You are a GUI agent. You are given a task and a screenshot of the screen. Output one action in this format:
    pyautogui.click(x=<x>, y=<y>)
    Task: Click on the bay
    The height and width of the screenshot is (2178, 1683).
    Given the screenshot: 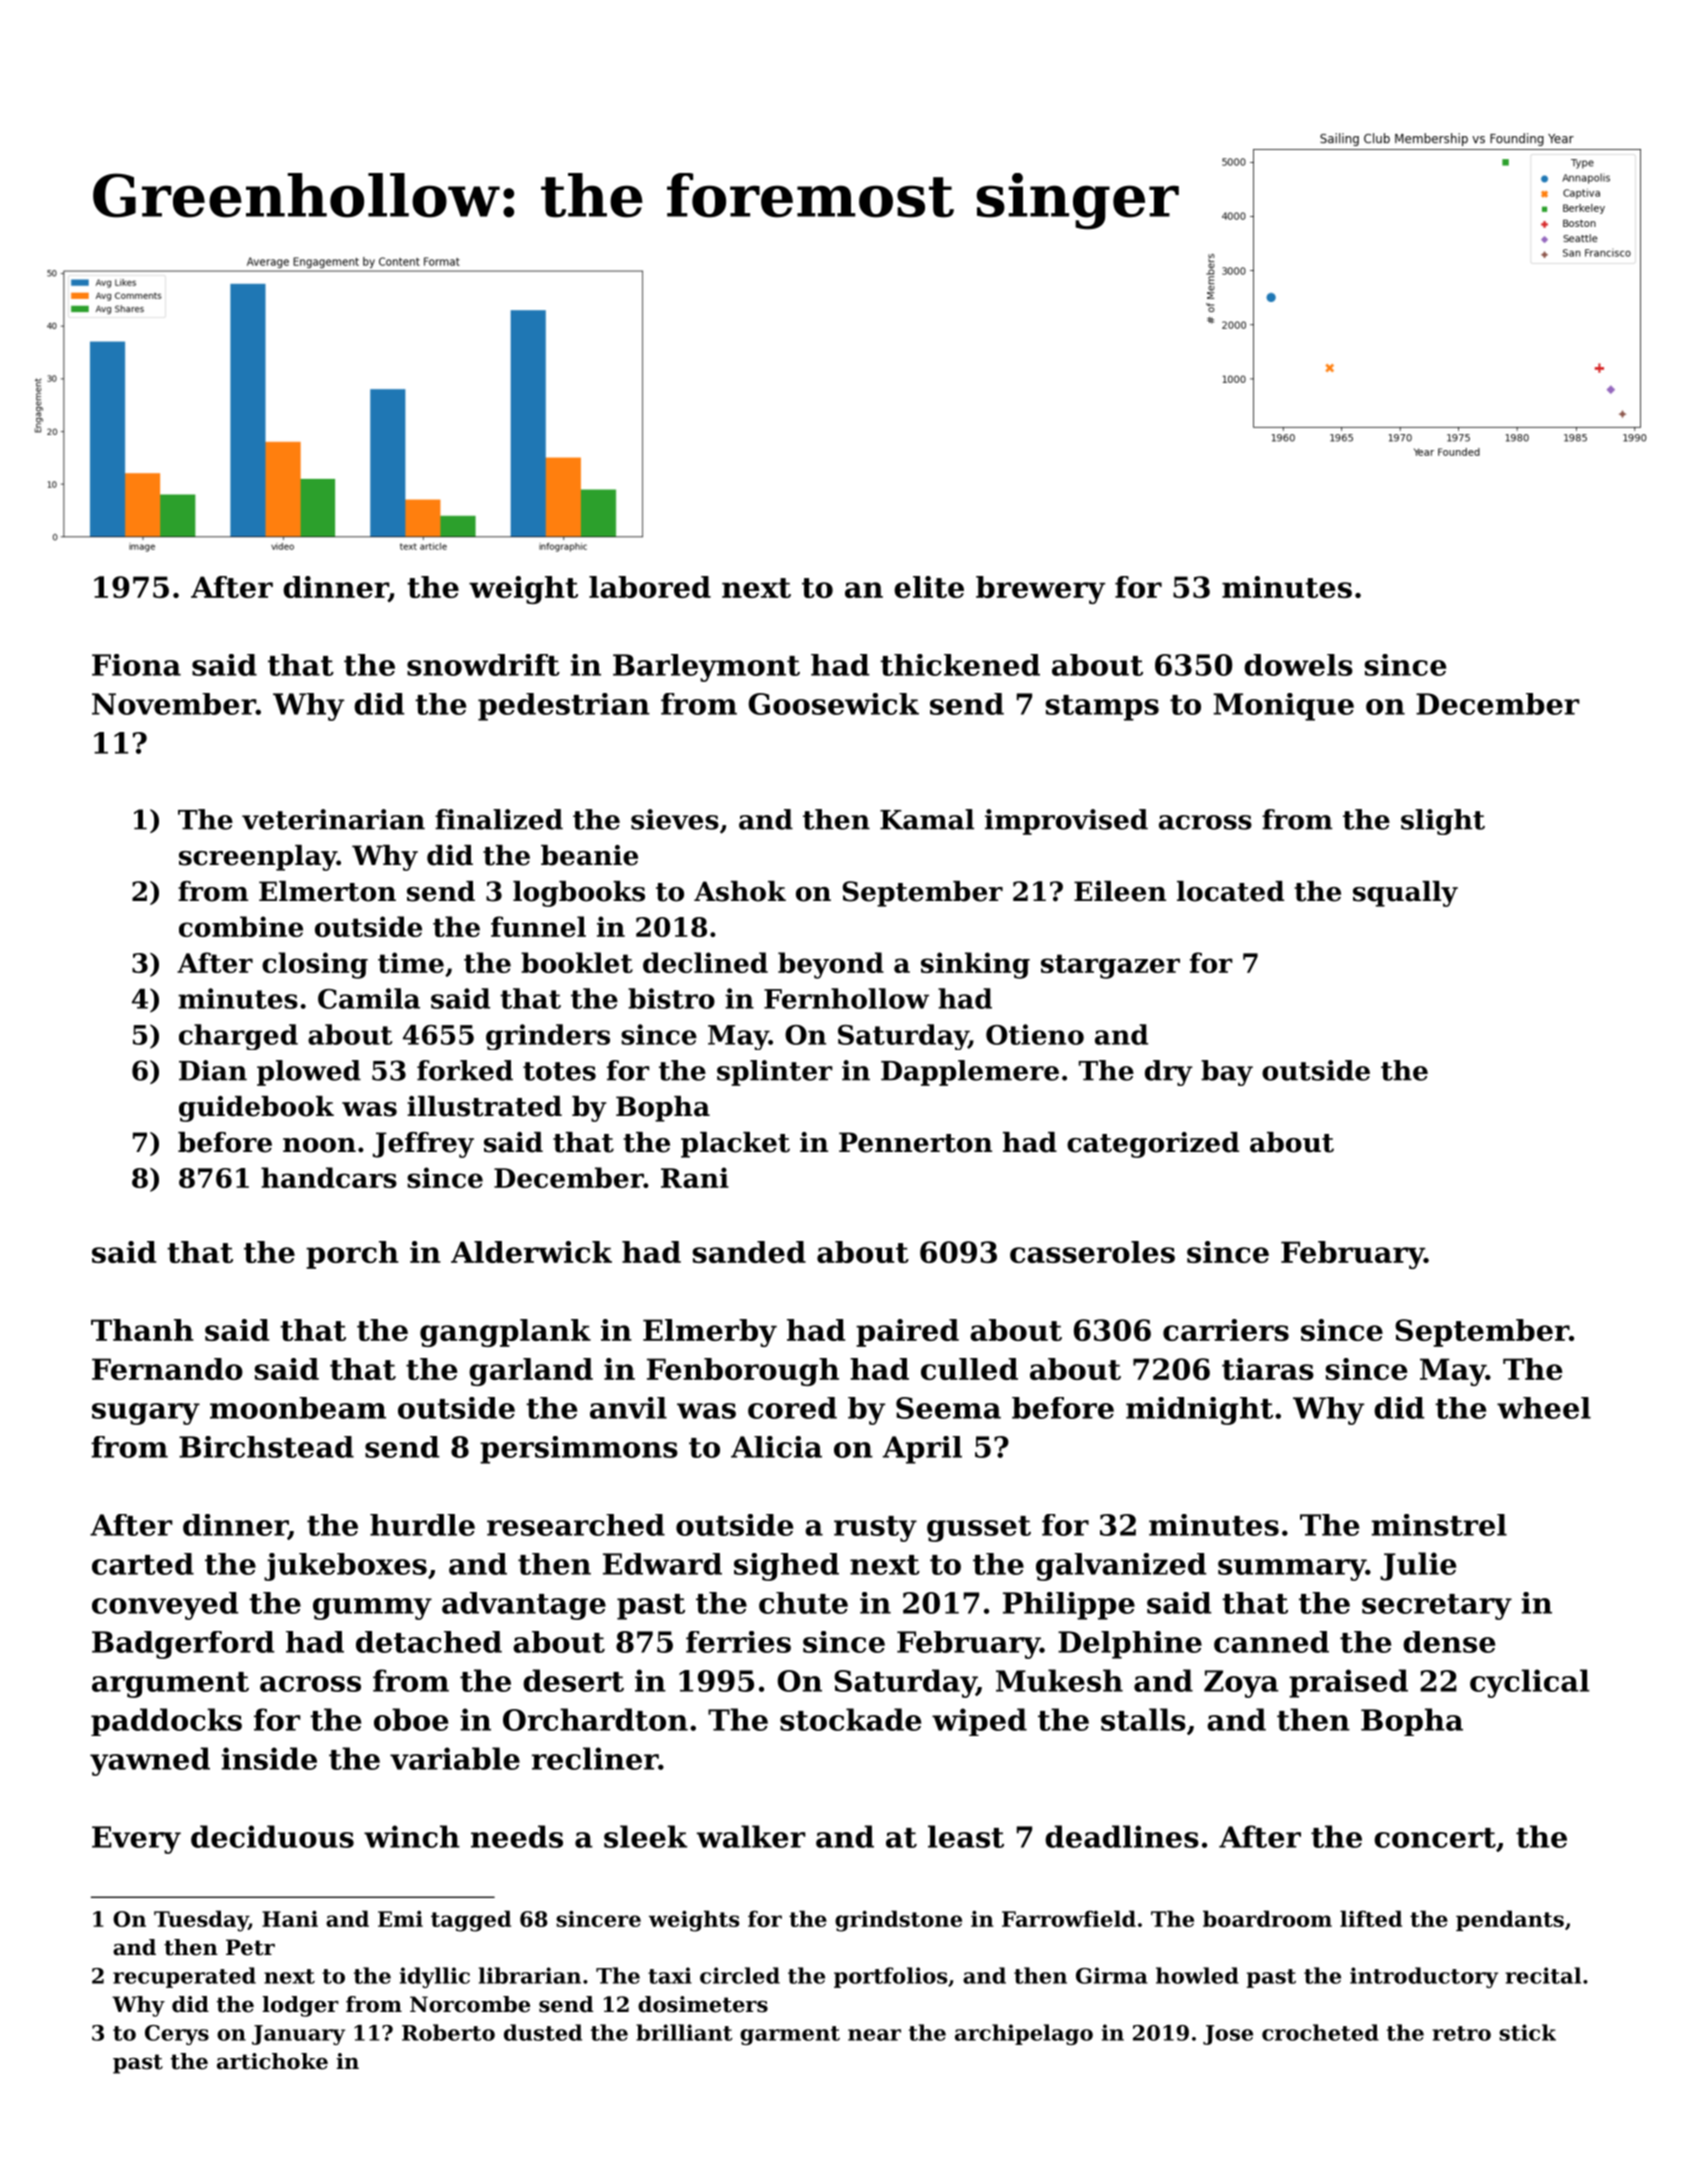 What is the action you would take?
    pyautogui.click(x=1227, y=1073)
